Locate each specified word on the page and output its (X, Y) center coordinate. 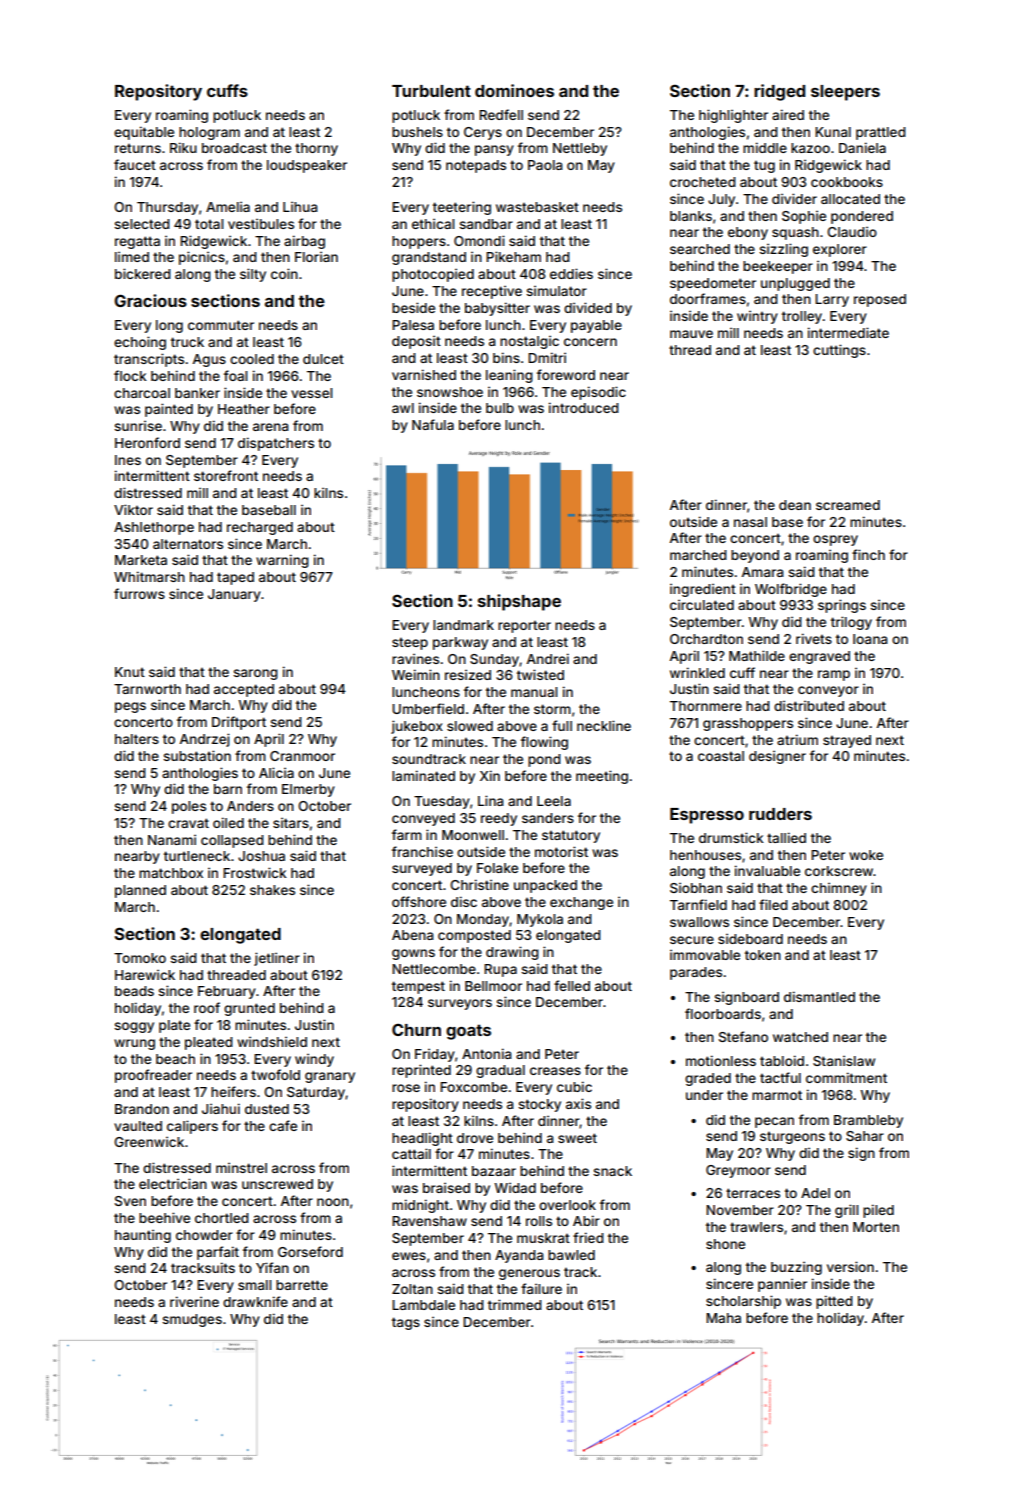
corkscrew (839, 871)
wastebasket (537, 207)
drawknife (255, 1301)
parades (696, 973)
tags (406, 1323)
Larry (832, 300)
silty (253, 275)
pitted (834, 1302)
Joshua (261, 856)
